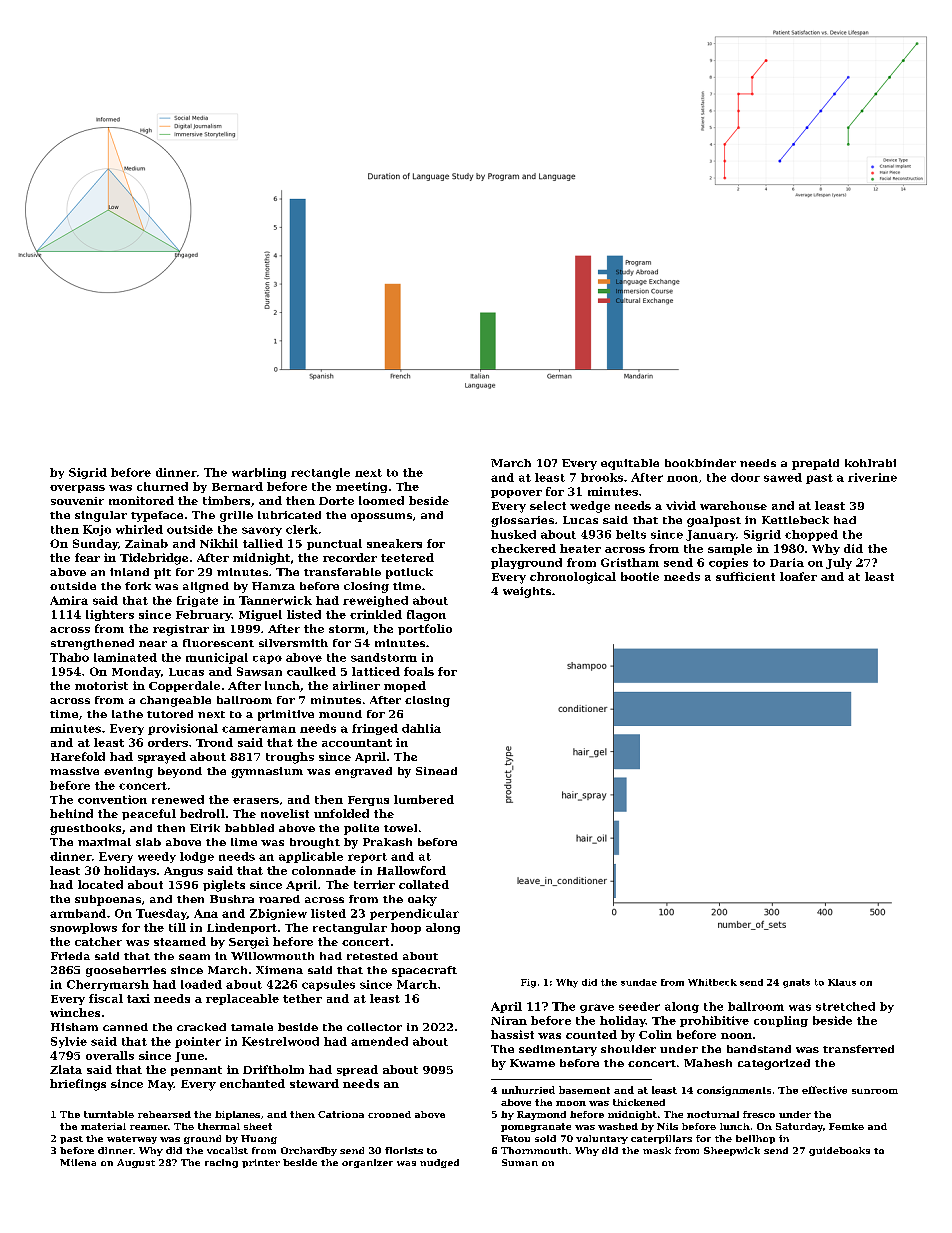 The width and height of the screenshot is (952, 1233). I want to click on Sinead, so click(436, 771).
